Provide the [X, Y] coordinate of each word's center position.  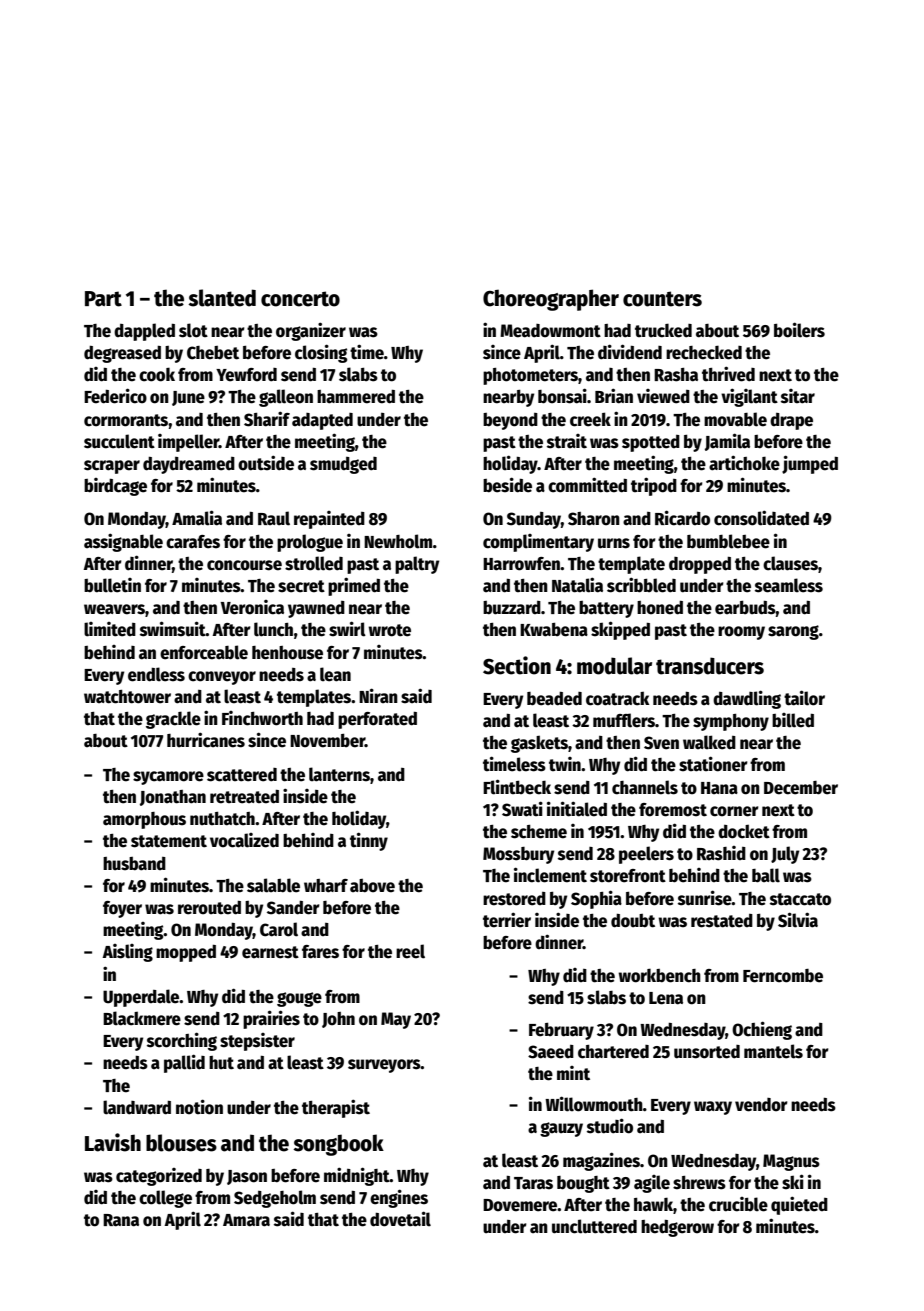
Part [103, 299]
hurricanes [206, 740]
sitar [798, 396]
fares [320, 952]
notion [199, 1107]
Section [517, 665]
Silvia [798, 920]
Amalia [197, 518]
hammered [356, 397]
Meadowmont [550, 331]
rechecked [704, 352]
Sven [661, 743]
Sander [293, 908]
